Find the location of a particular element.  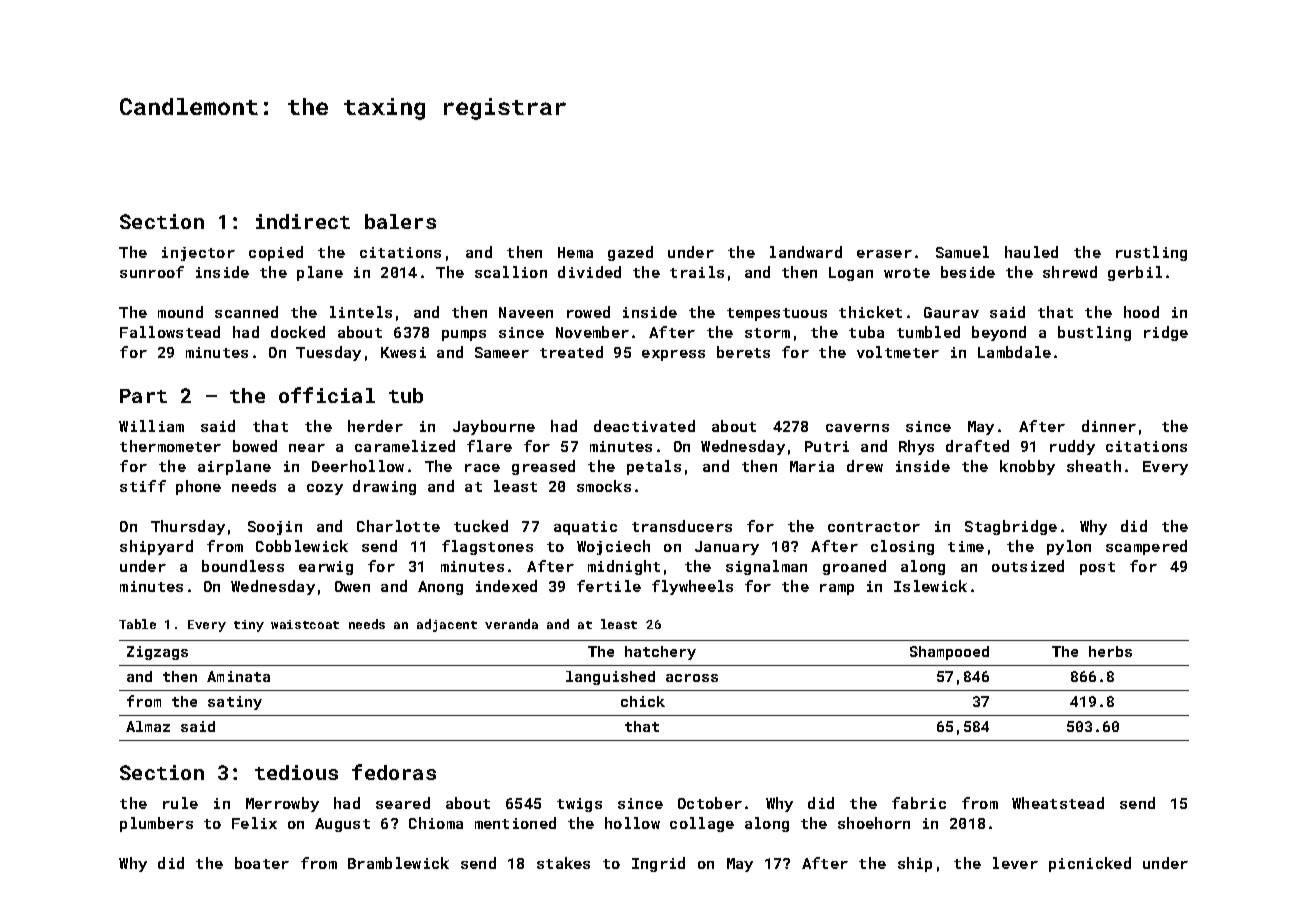

divided is located at coordinates (589, 272).
